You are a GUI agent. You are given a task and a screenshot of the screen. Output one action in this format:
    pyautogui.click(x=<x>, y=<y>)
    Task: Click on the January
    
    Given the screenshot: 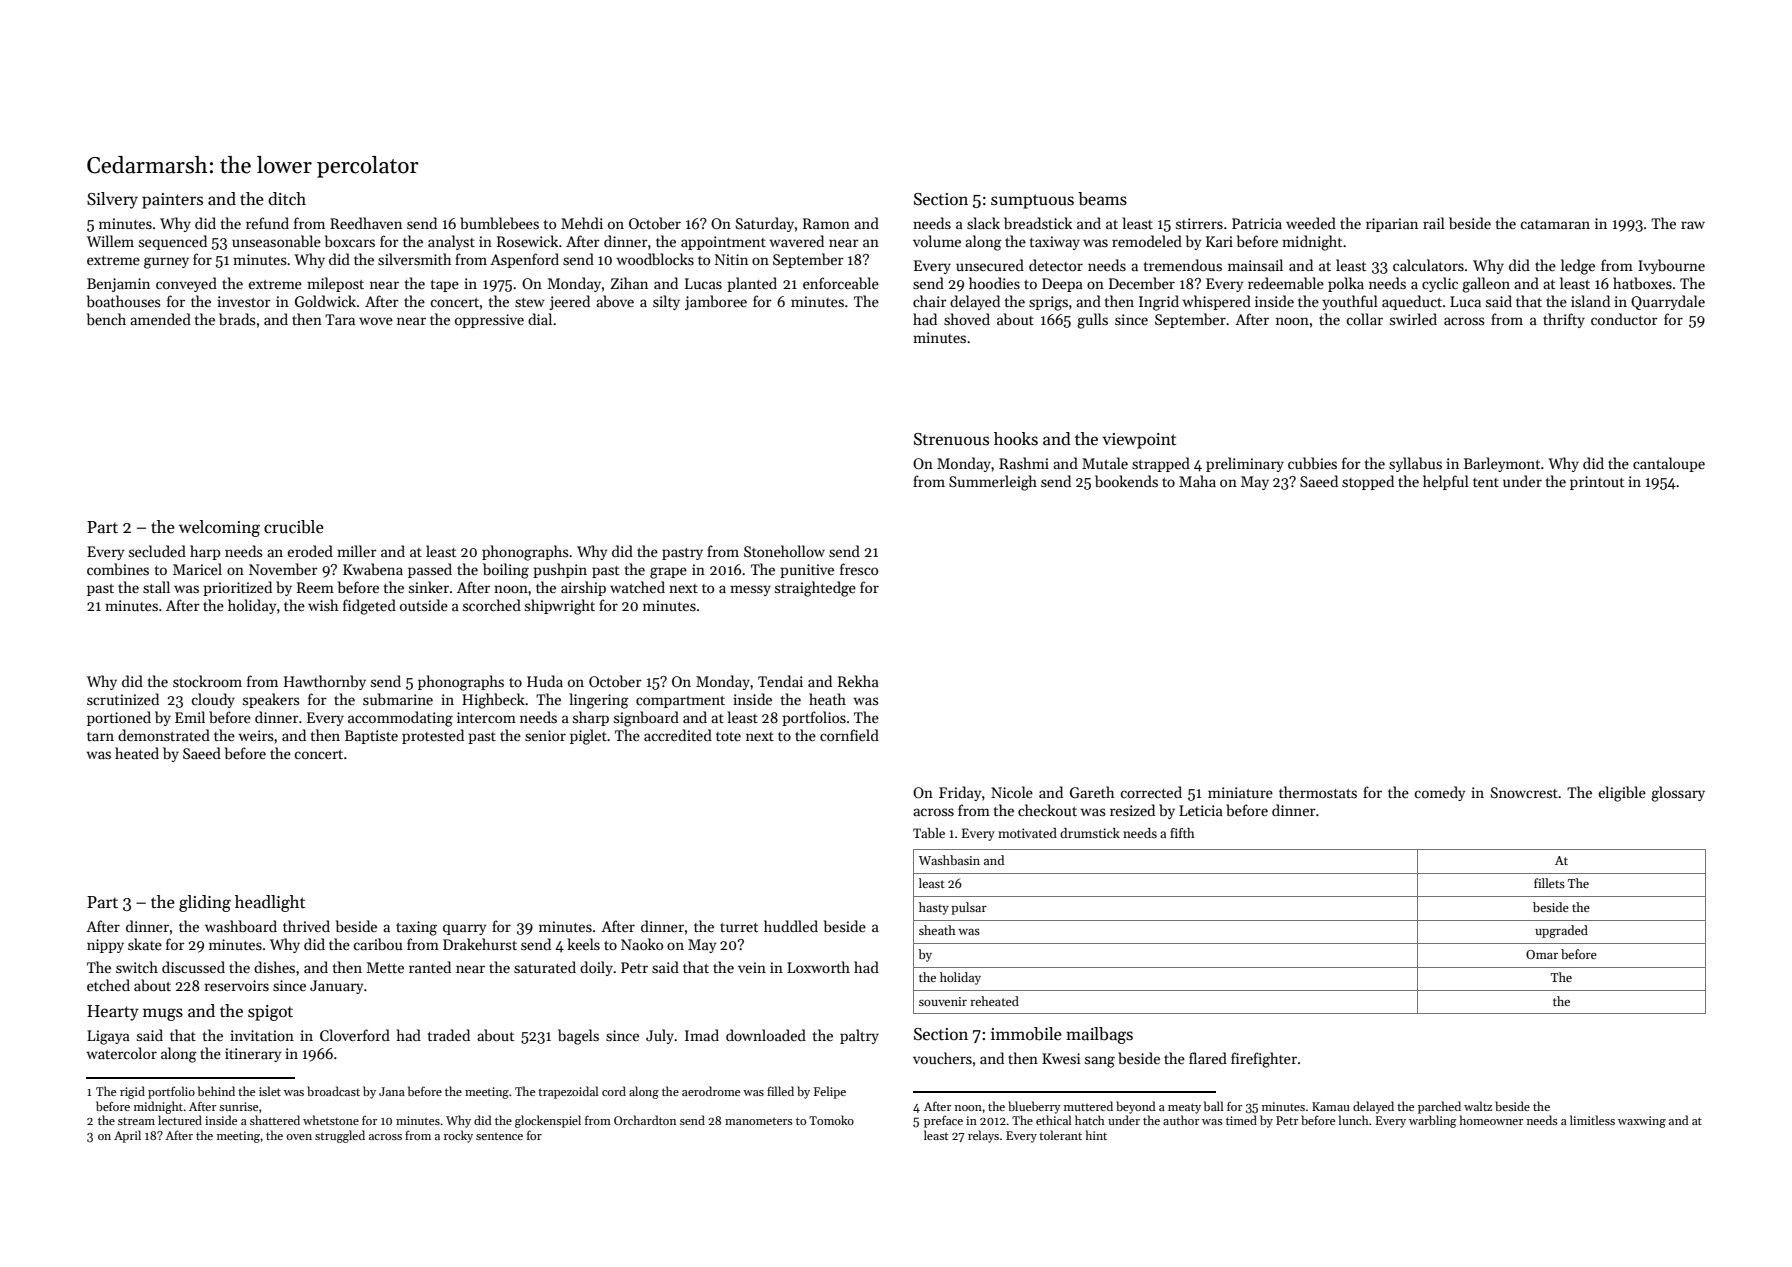 What is the action you would take?
    pyautogui.click(x=336, y=987)
